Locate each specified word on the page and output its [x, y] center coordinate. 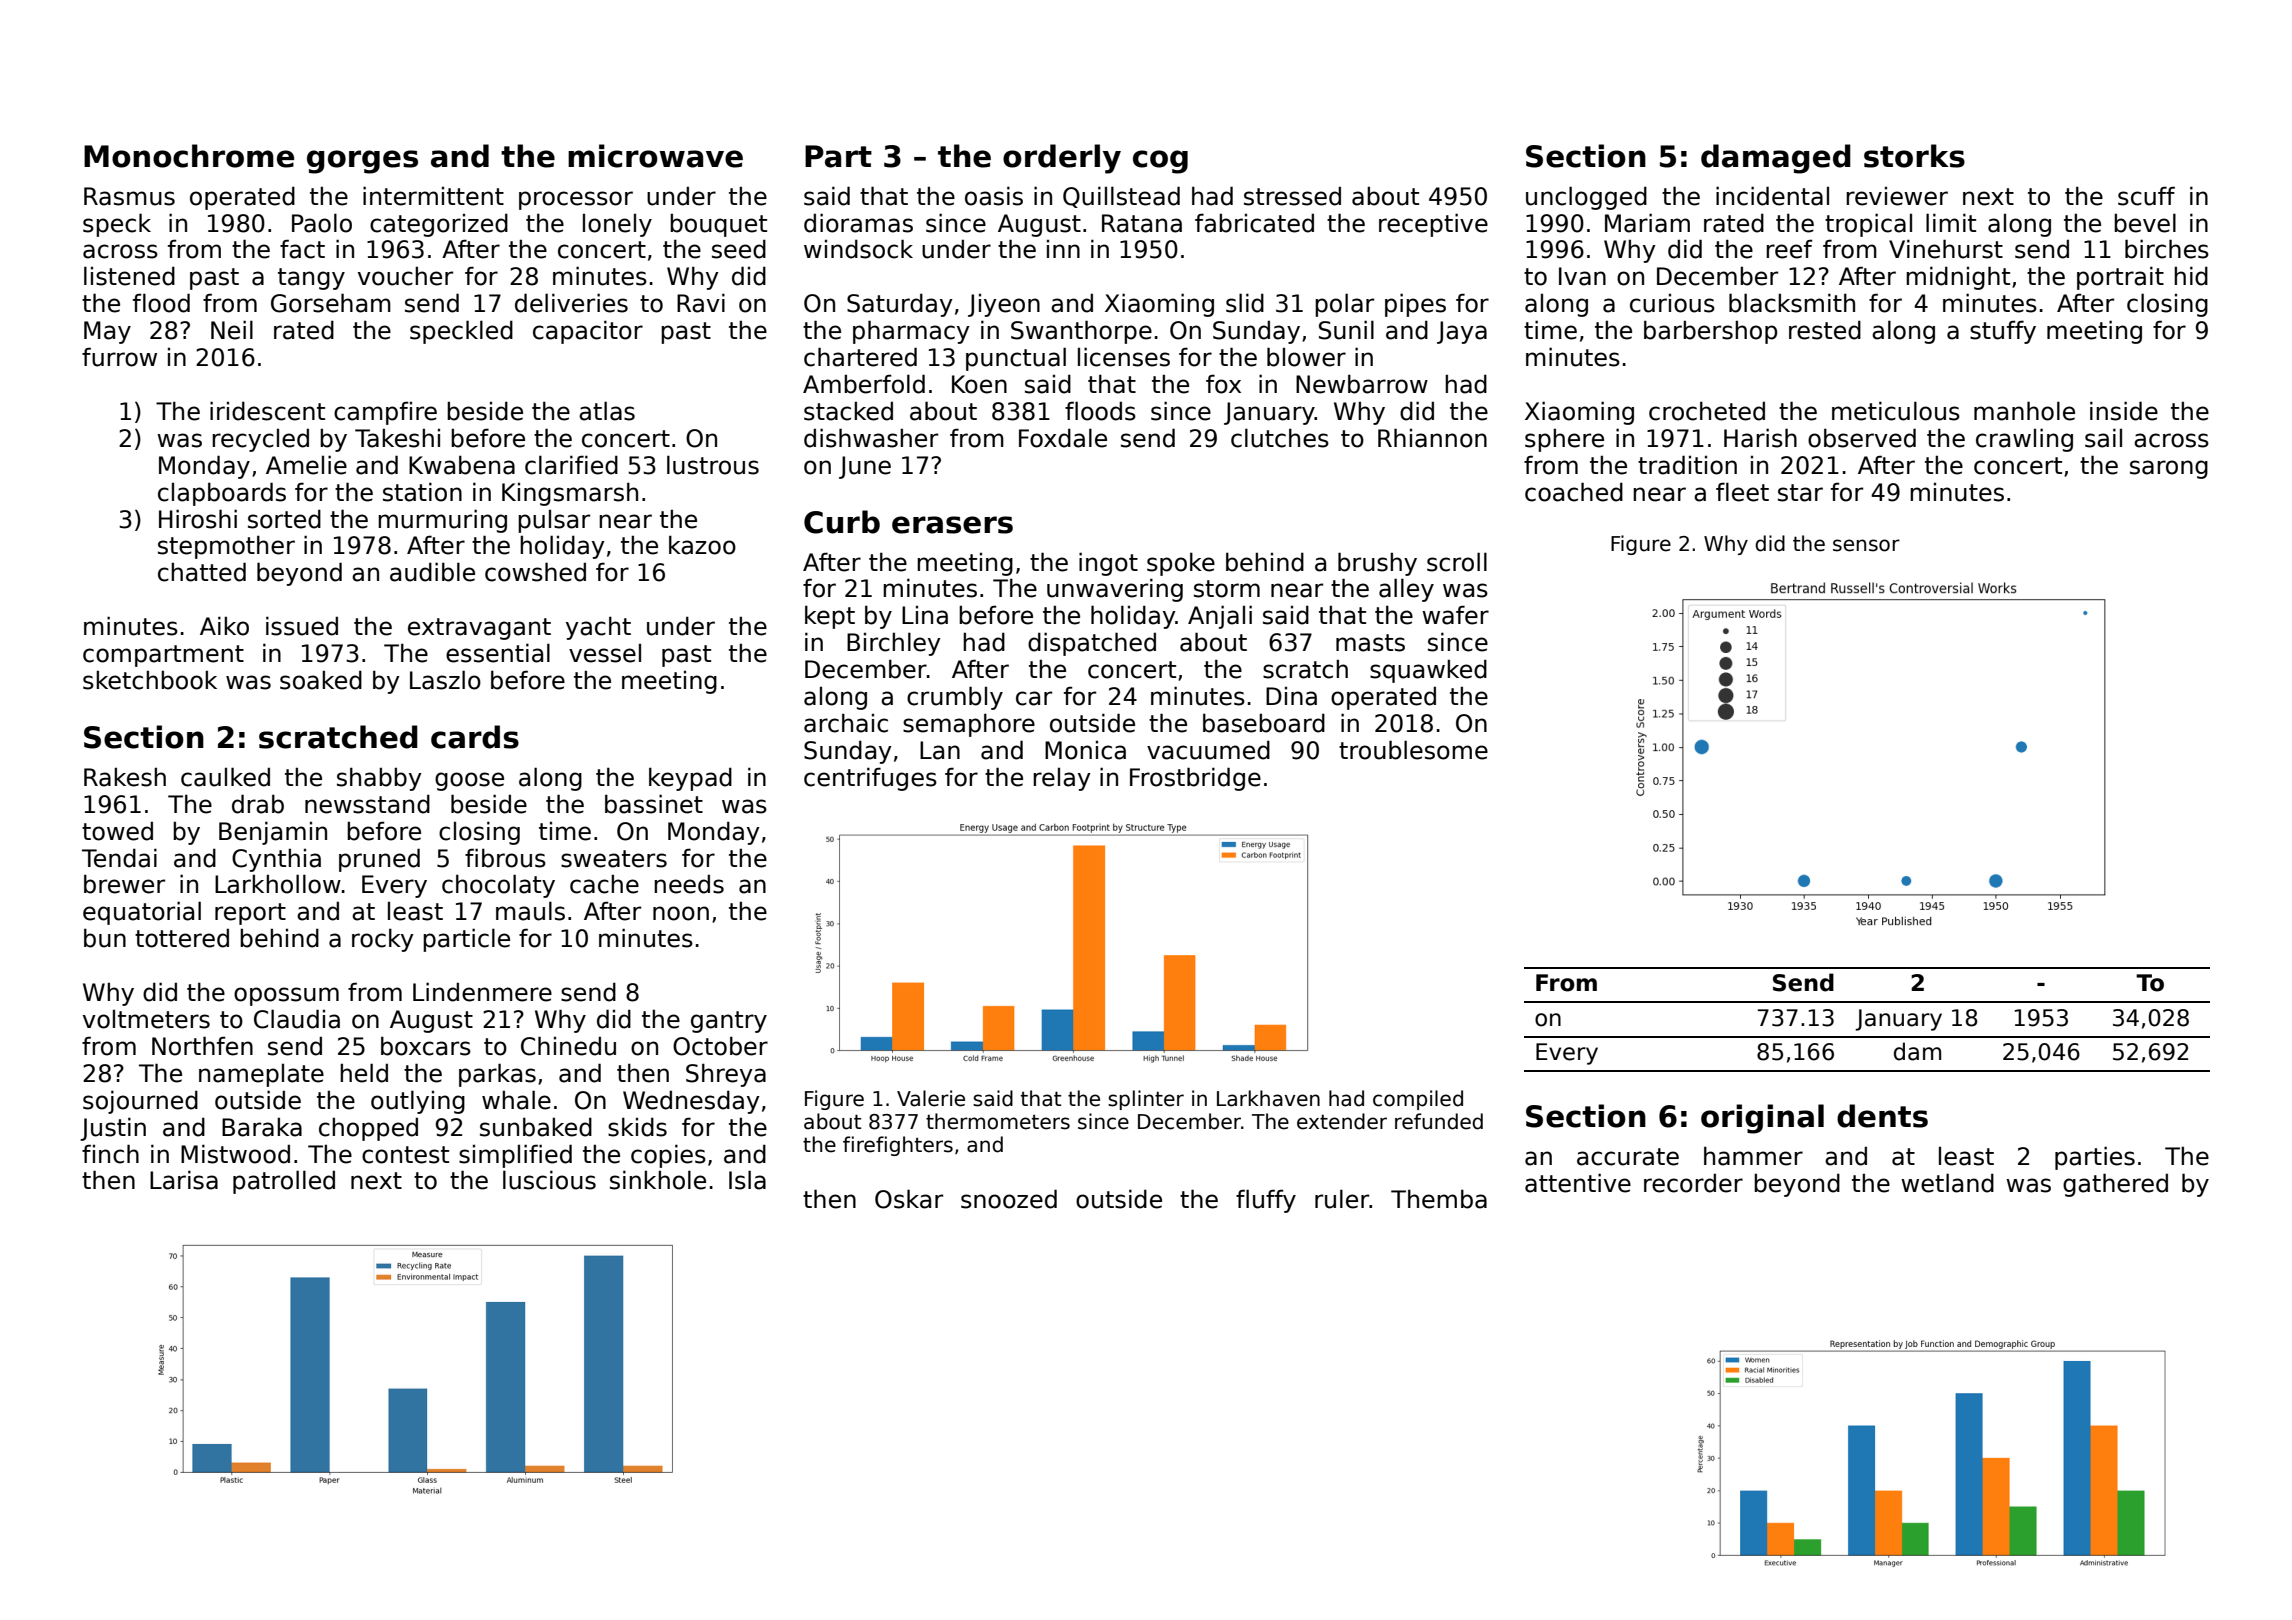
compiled [1418, 1100]
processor [576, 200]
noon [681, 913]
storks [1914, 156]
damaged [1776, 159]
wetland [1947, 1183]
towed [117, 831]
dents [1882, 1116]
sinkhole [658, 1180]
